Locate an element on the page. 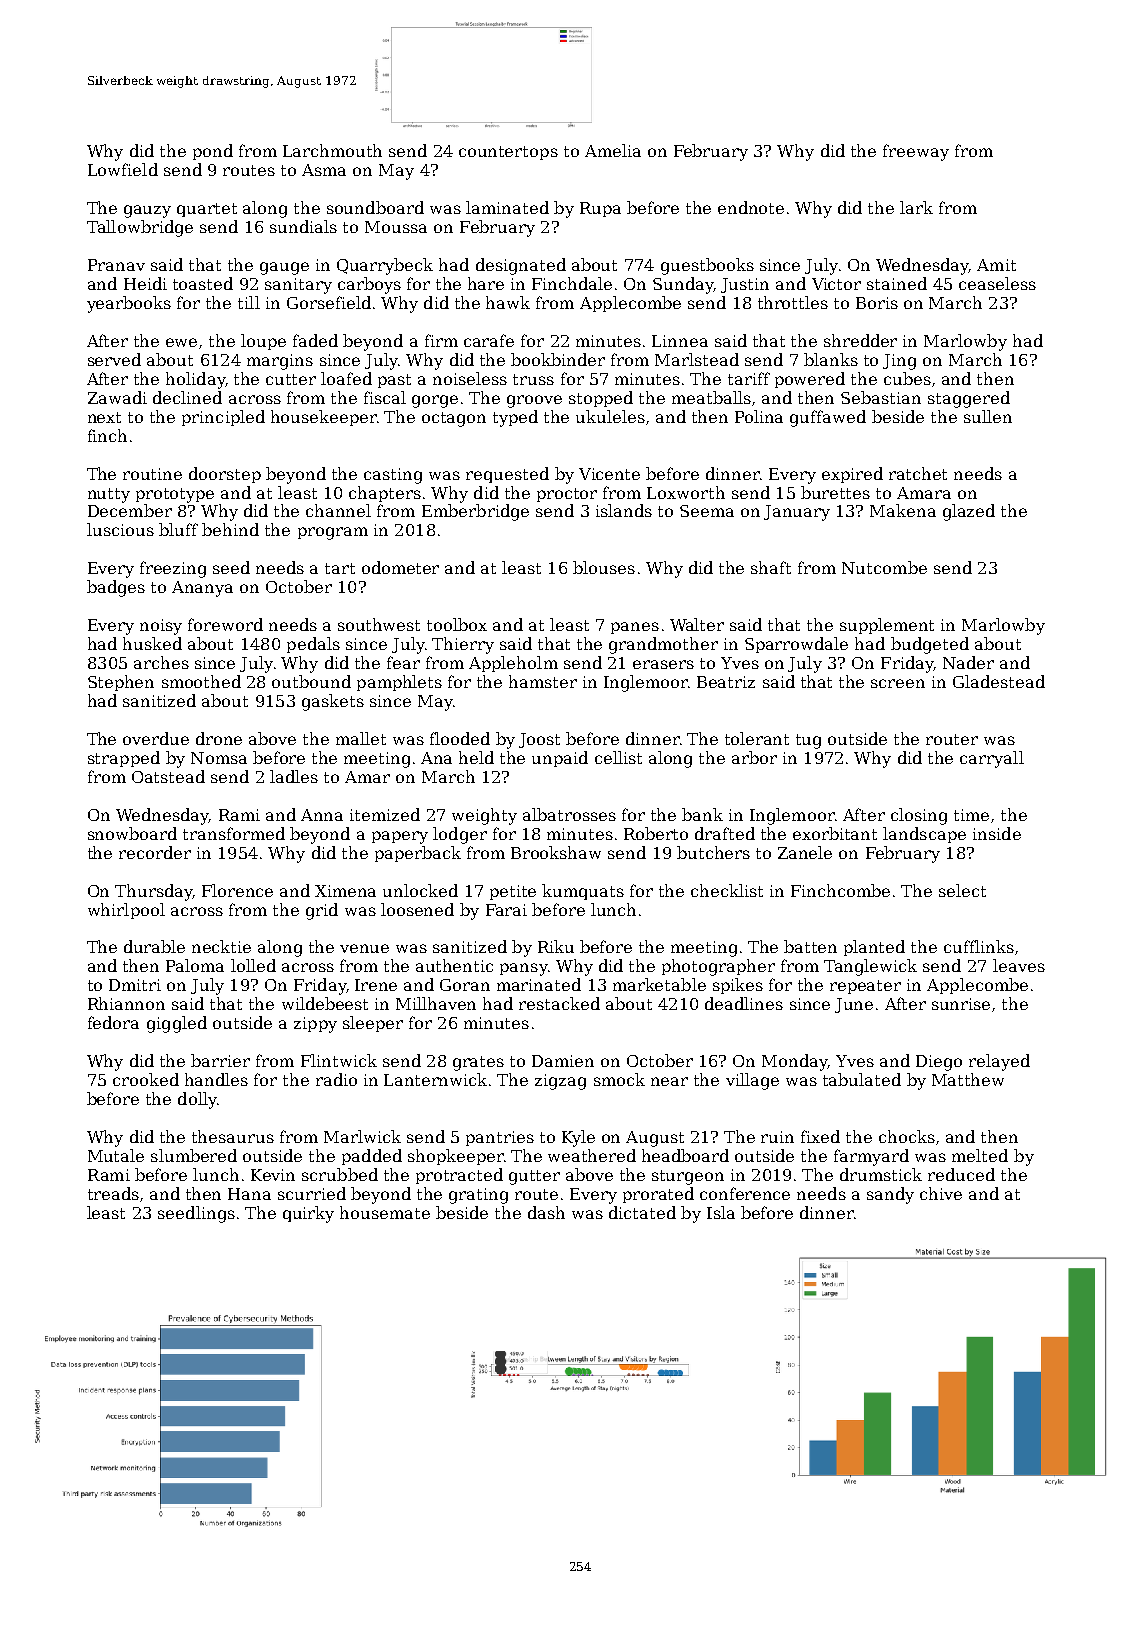 Image resolution: width=1137 pixels, height=1647 pixels. grid is located at coordinates (322, 911).
